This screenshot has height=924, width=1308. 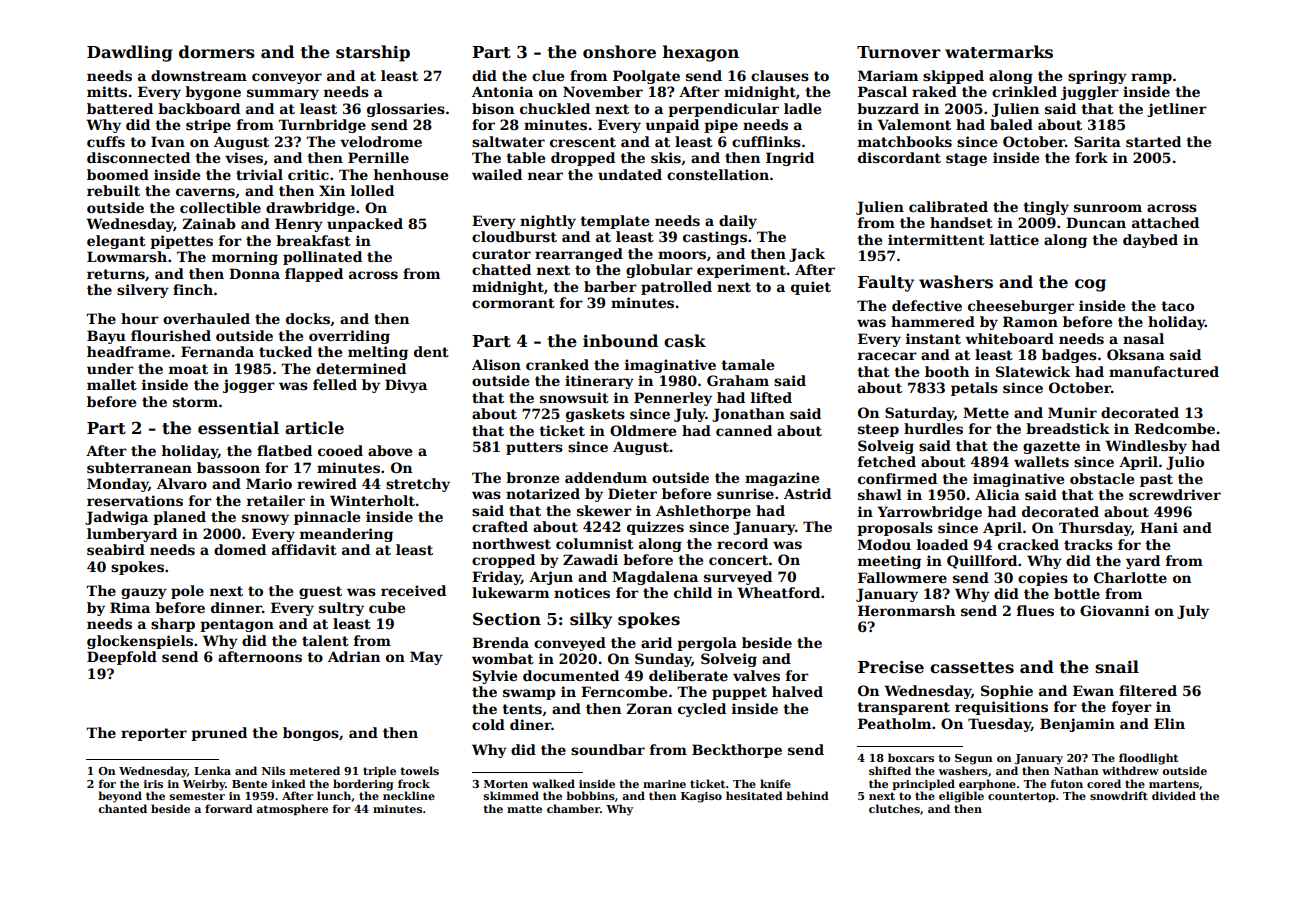 What do you see at coordinates (354, 656) in the screenshot?
I see `Adrian` at bounding box center [354, 656].
